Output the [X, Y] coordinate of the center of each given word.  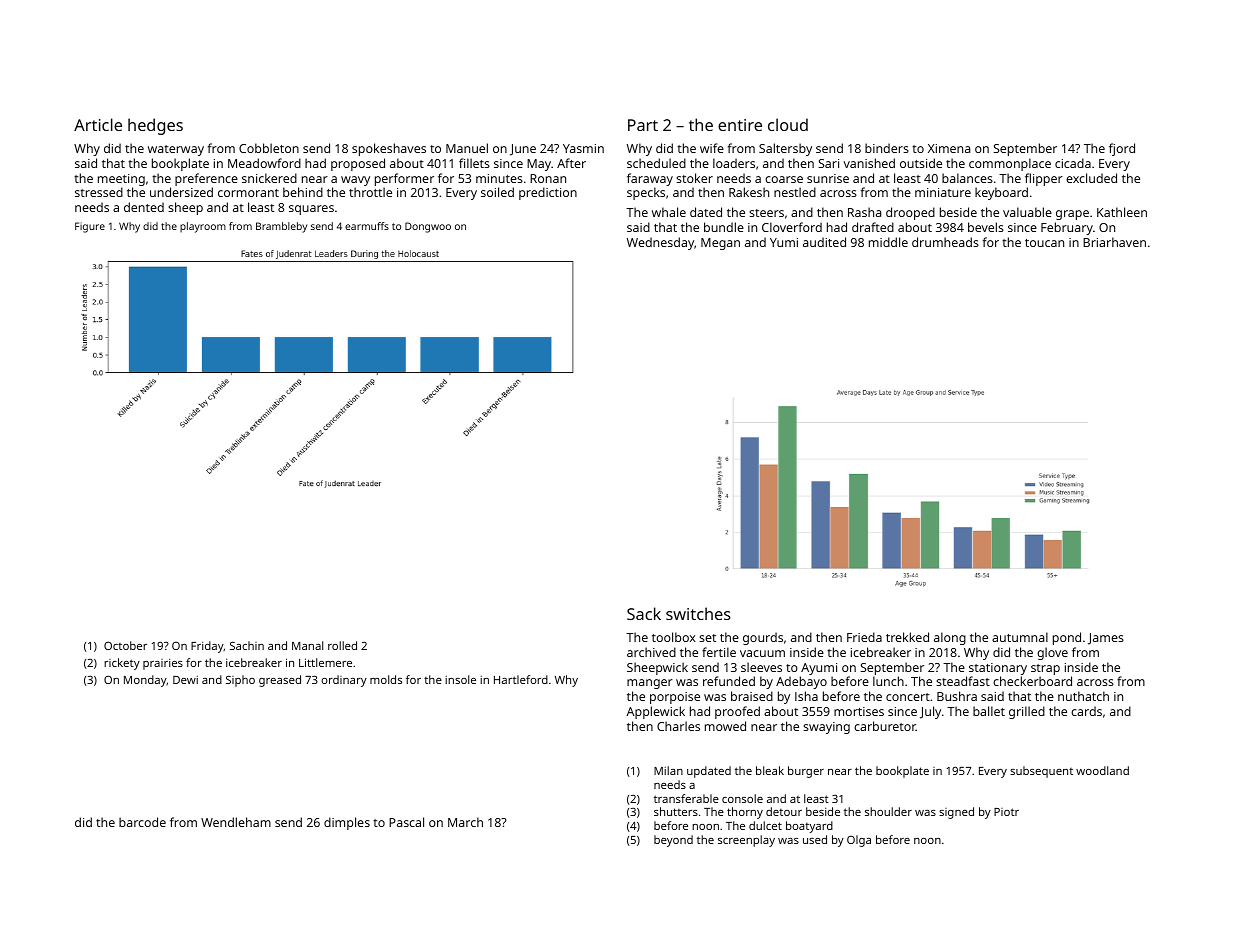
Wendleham [236, 822]
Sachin [247, 645]
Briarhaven [1114, 242]
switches [698, 613]
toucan [1044, 243]
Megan [720, 244]
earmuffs [367, 226]
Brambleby [281, 227]
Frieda [864, 637]
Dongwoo [428, 227]
